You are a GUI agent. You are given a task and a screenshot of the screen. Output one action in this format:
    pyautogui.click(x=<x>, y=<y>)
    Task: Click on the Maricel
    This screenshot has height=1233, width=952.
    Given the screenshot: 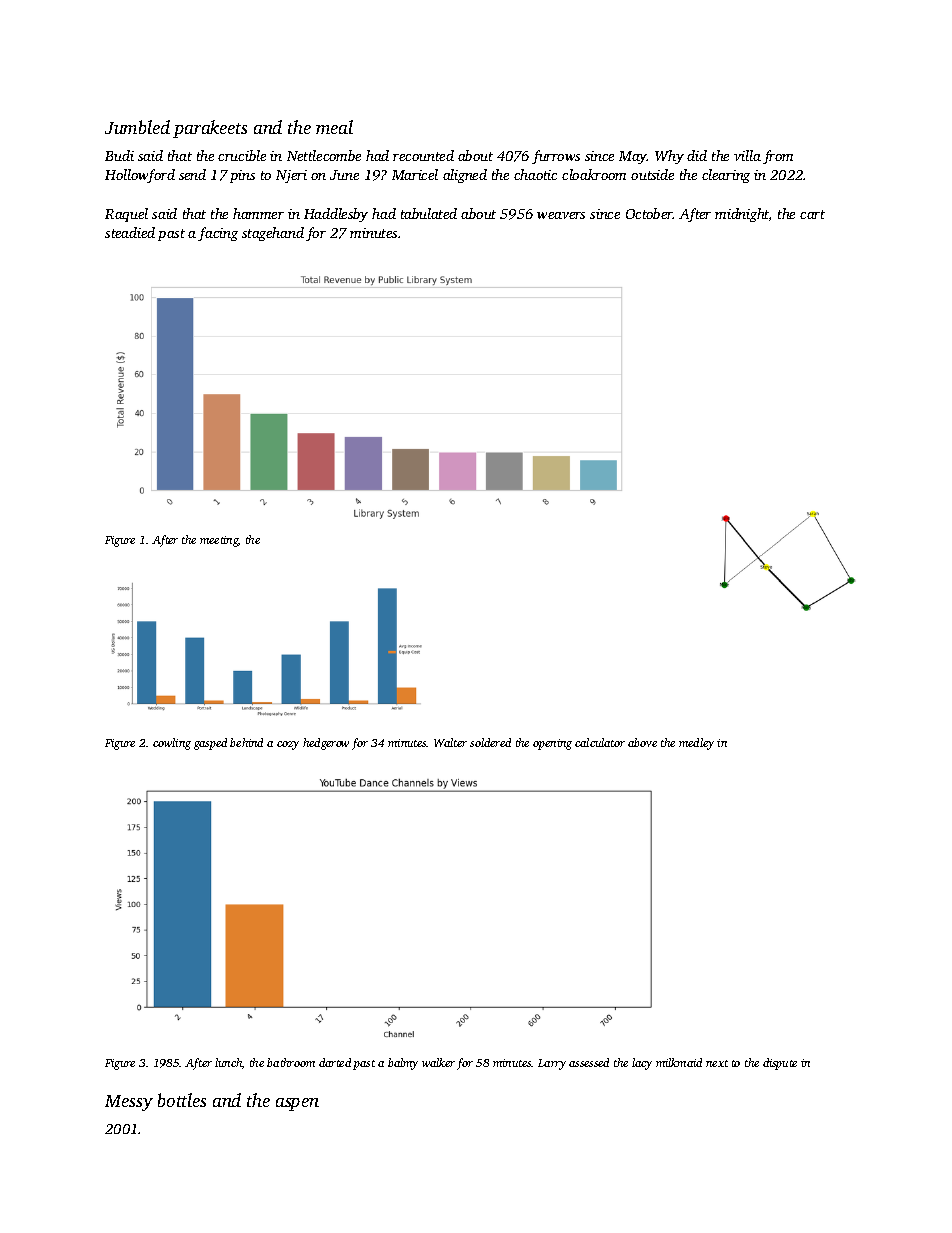 What is the action you would take?
    pyautogui.click(x=415, y=174)
